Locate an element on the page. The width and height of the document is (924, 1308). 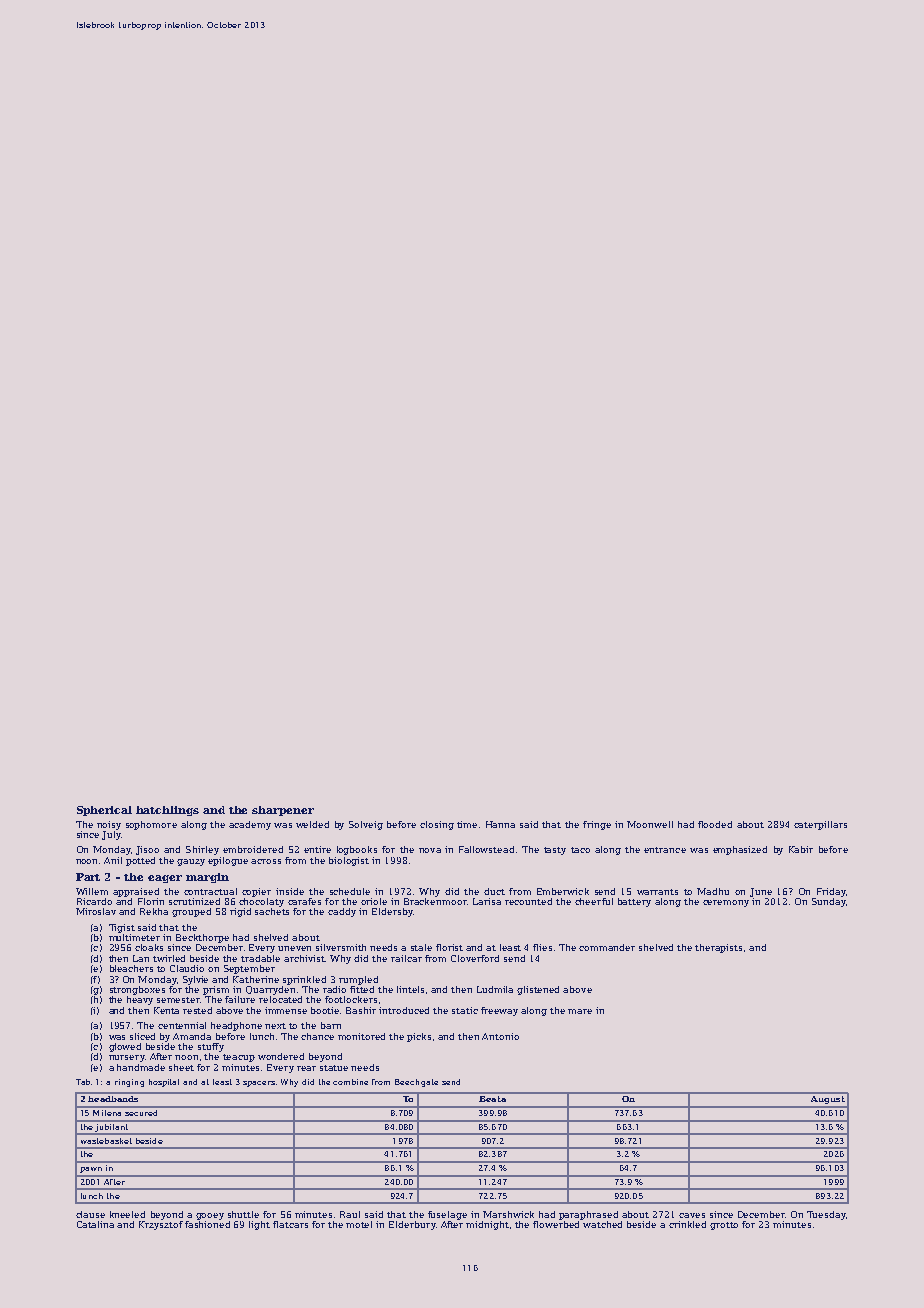
therapists is located at coordinates (718, 948).
